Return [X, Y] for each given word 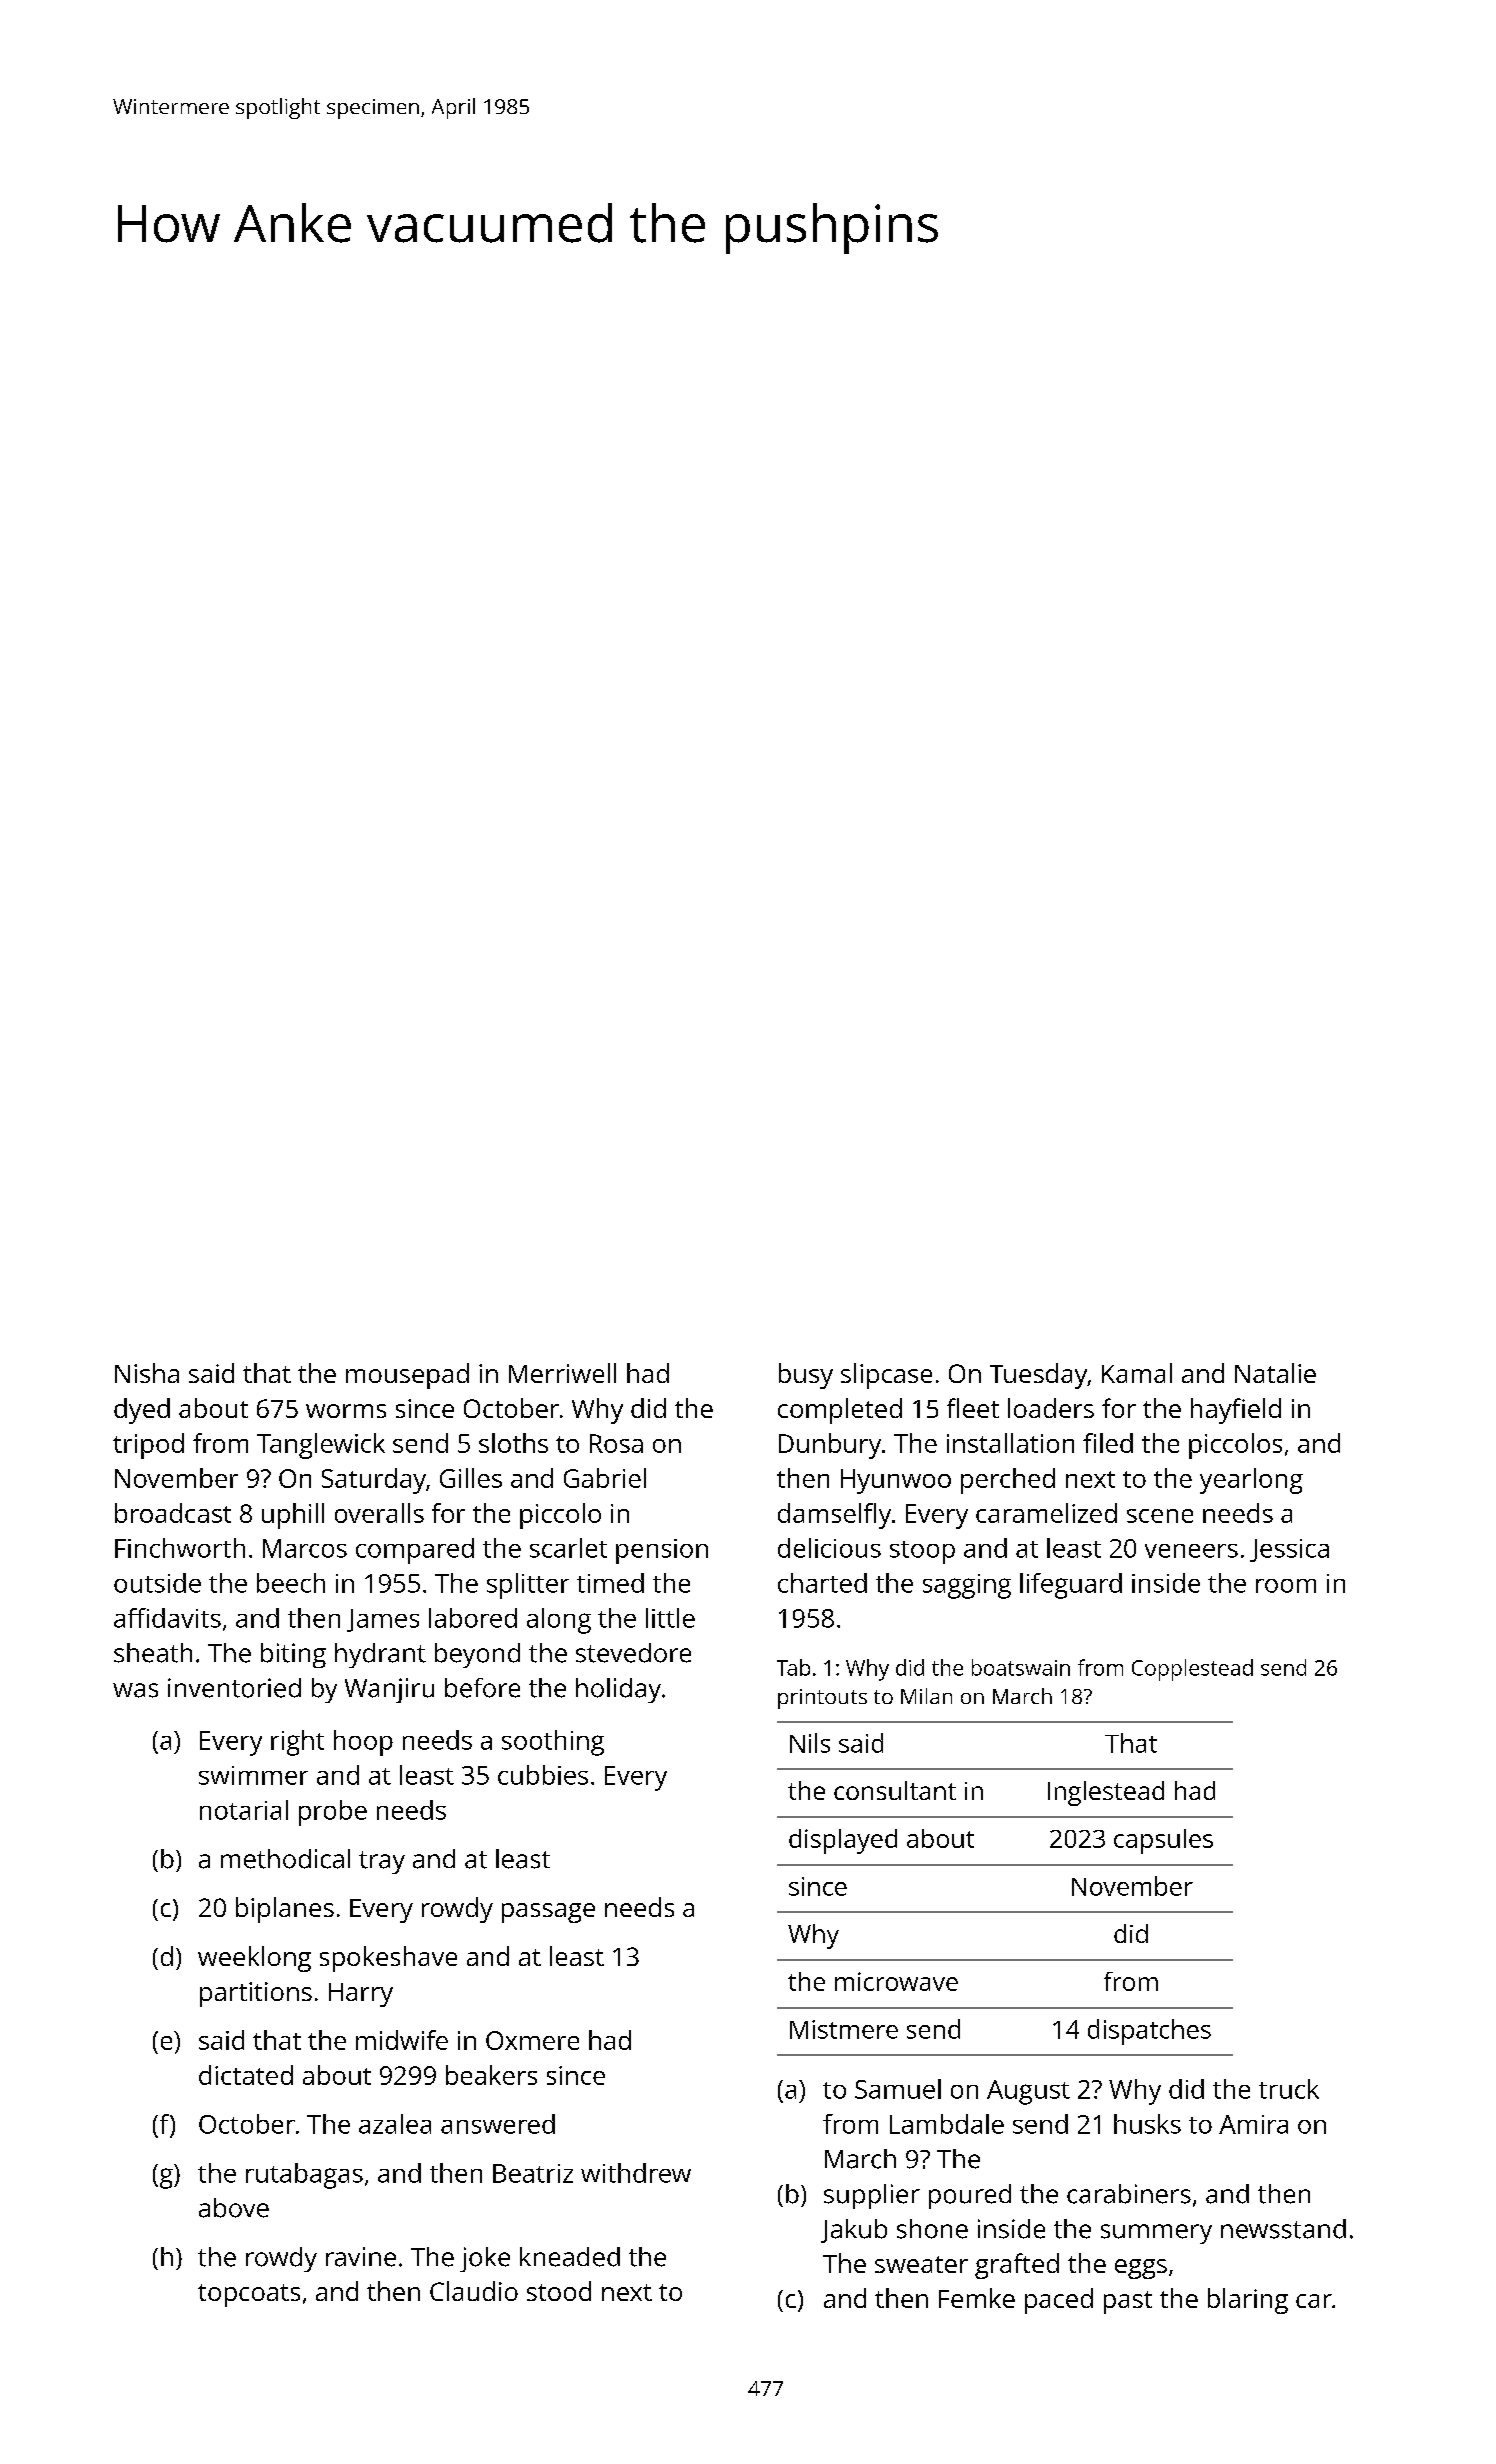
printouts [822, 1699]
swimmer [253, 1775]
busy [806, 1376]
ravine [361, 2257]
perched [1008, 1481]
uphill [293, 1516]
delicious [829, 1548]
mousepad [407, 1376]
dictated [246, 2075]
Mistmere [844, 2029]
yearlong [1251, 1481]
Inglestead [1106, 1793]
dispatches [1149, 2032]
